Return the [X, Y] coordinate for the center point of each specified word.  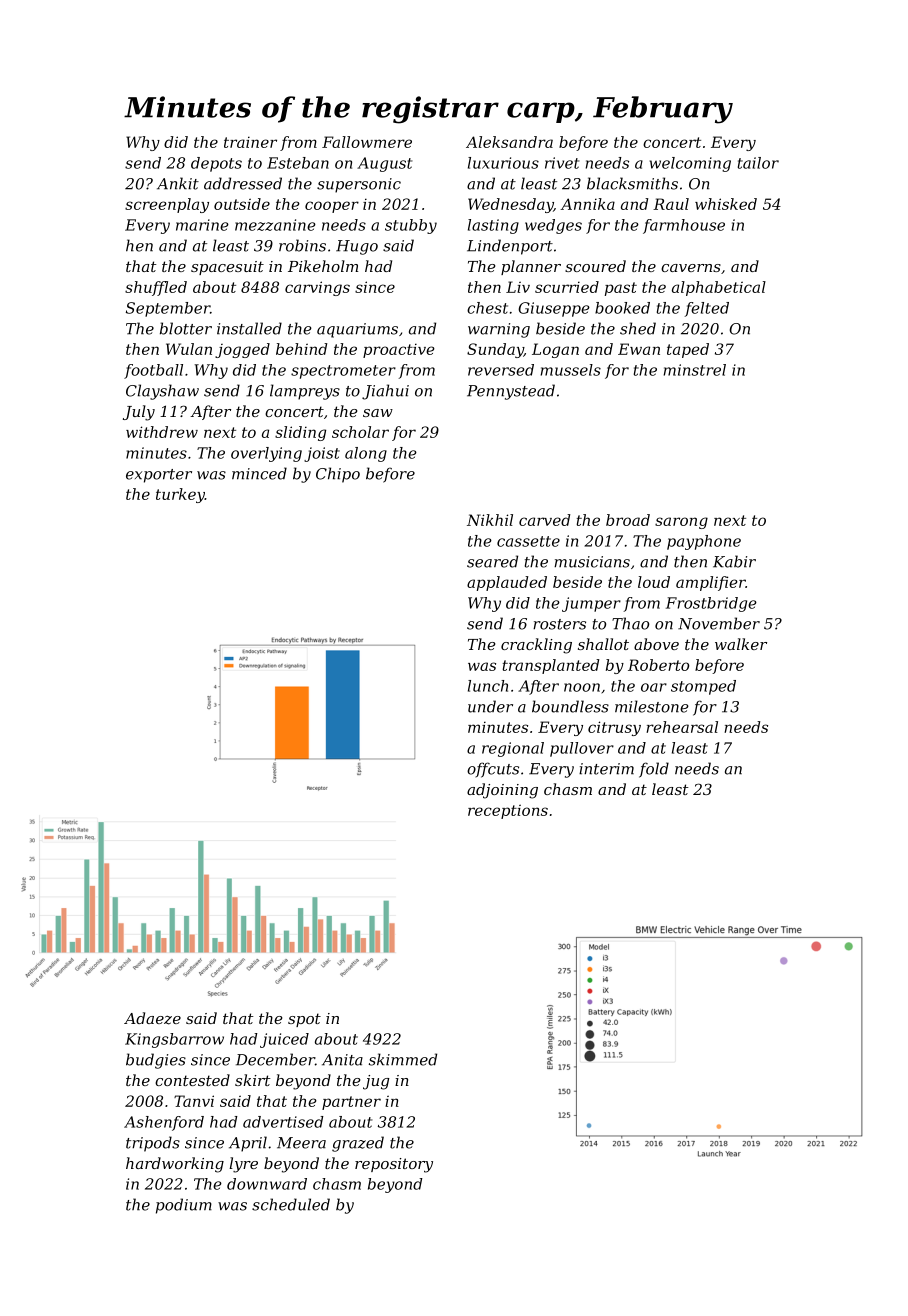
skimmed [403, 1059]
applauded [507, 583]
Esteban [298, 163]
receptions [508, 811]
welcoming [690, 164]
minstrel [695, 370]
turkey [180, 495]
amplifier [711, 583]
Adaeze [152, 1018]
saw [378, 413]
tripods [153, 1144]
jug [376, 1082]
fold [654, 770]
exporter [159, 476]
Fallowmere [367, 142]
